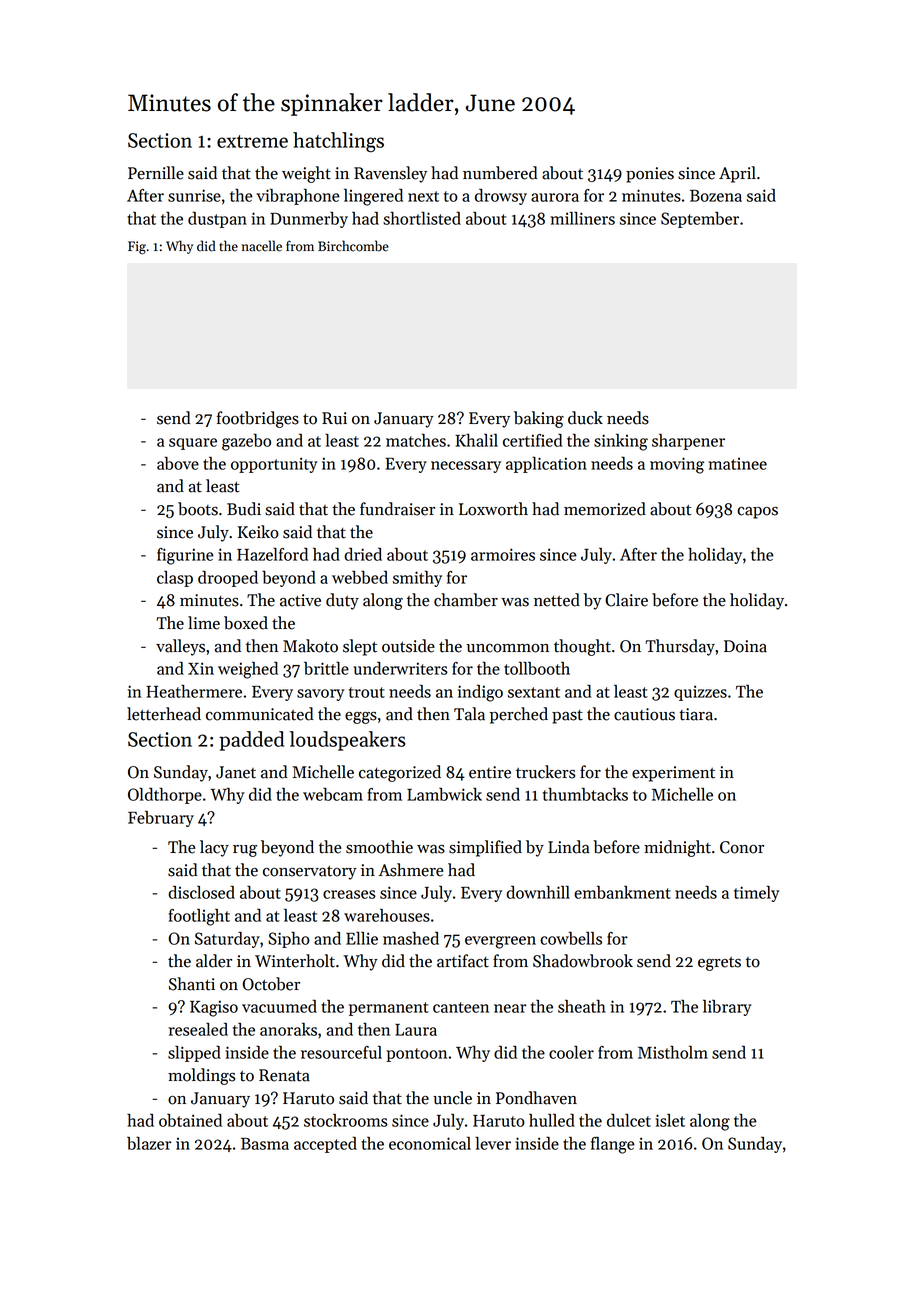 The height and width of the page is (1311, 924). What do you see at coordinates (670, 1120) in the page?
I see `islet` at bounding box center [670, 1120].
